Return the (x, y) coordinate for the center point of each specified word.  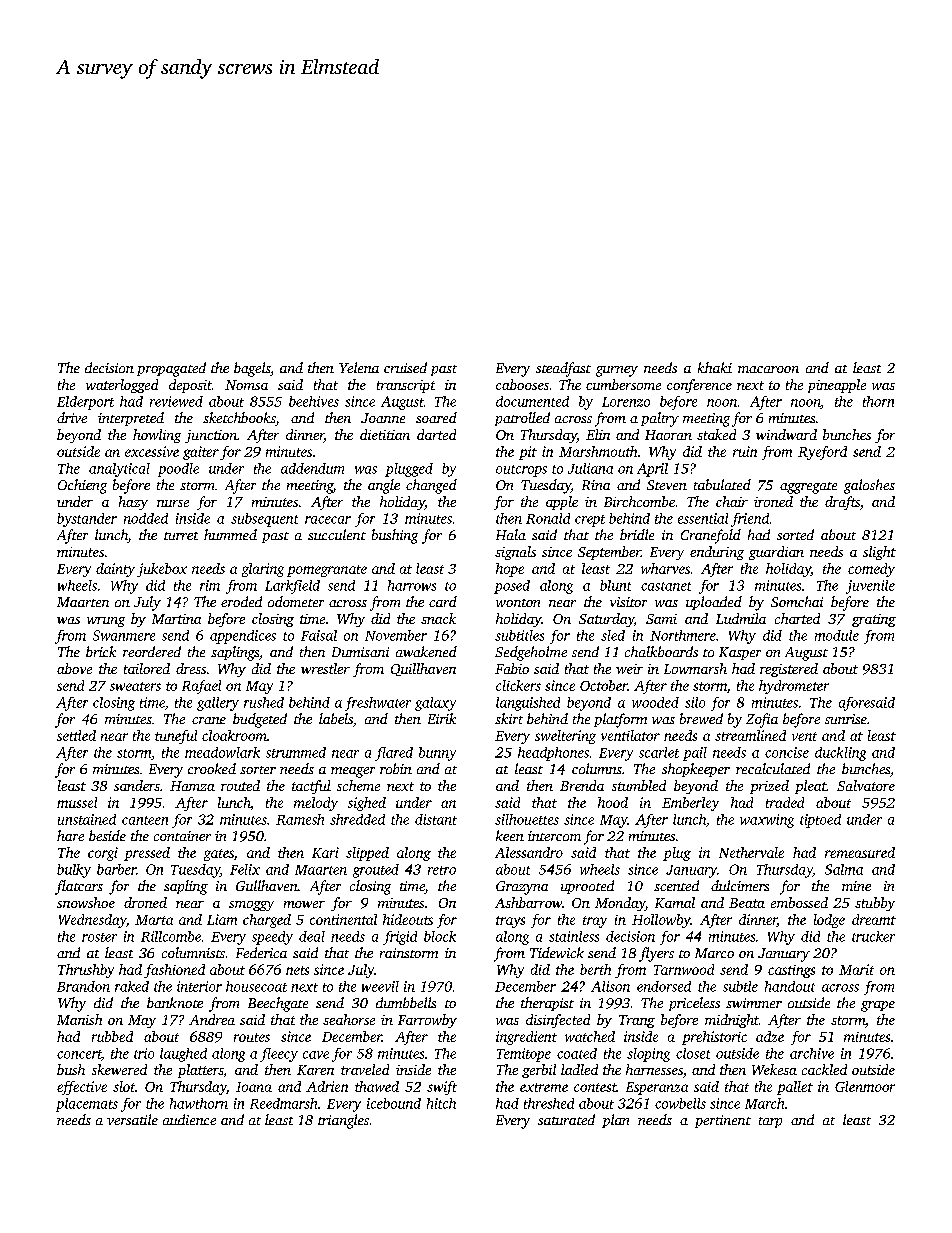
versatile (132, 1119)
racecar (328, 520)
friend (750, 520)
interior (199, 986)
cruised (405, 367)
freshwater (378, 704)
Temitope (524, 1055)
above (74, 668)
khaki (715, 367)
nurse (173, 503)
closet (693, 1053)
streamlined (750, 735)
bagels (252, 369)
